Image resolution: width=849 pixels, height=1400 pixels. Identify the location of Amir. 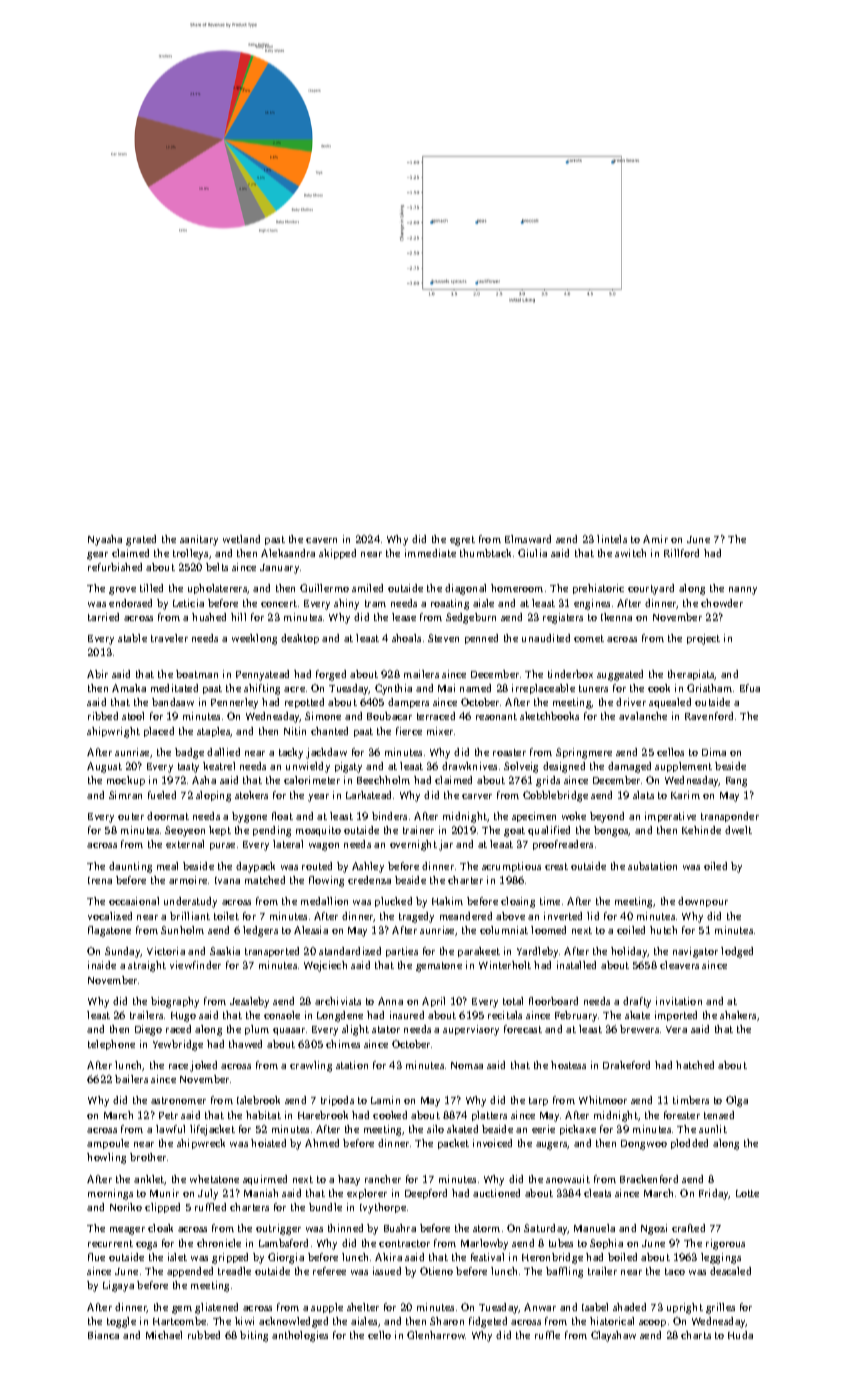
(655, 539).
